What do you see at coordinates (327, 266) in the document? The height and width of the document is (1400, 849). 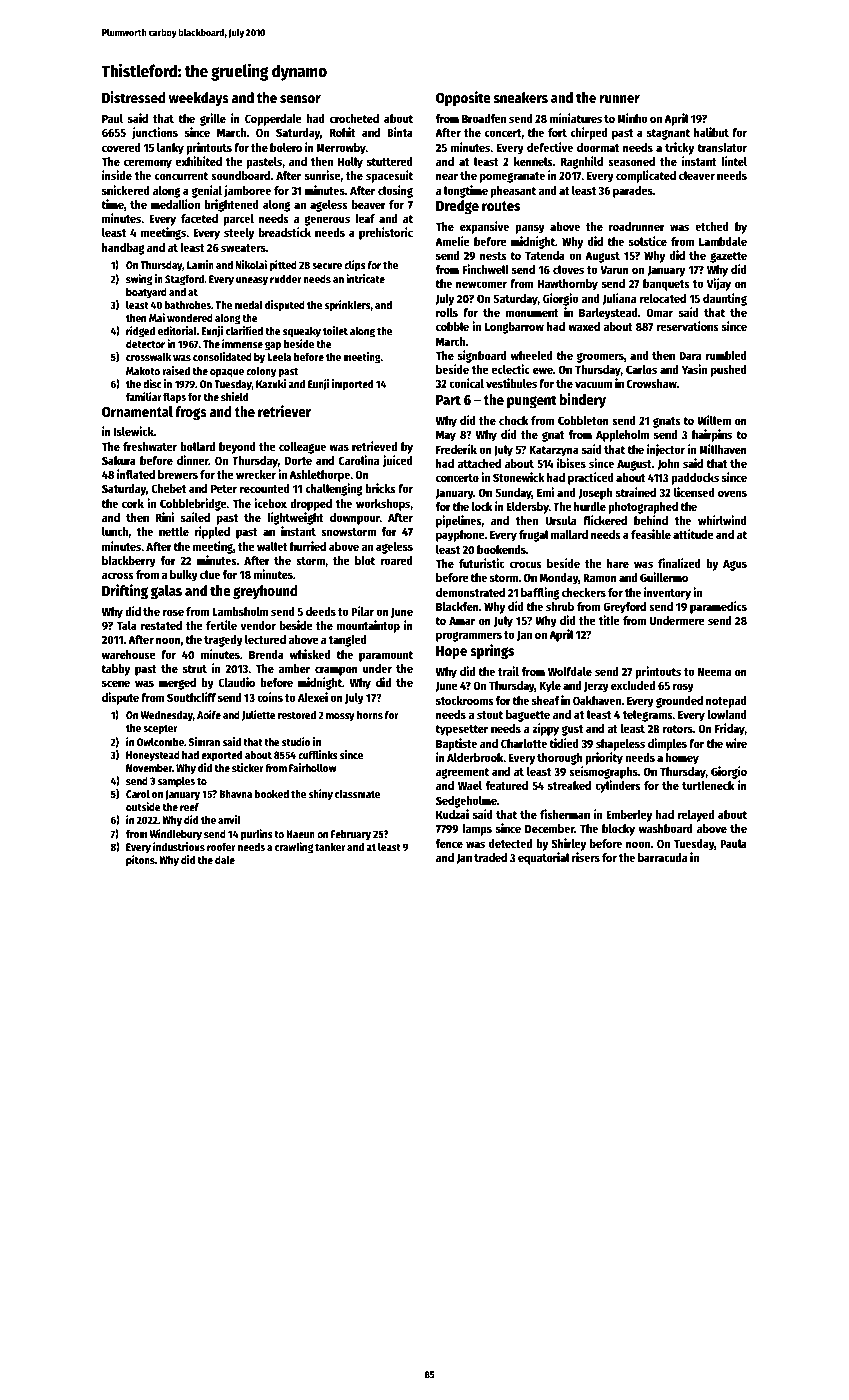 I see `secure` at bounding box center [327, 266].
